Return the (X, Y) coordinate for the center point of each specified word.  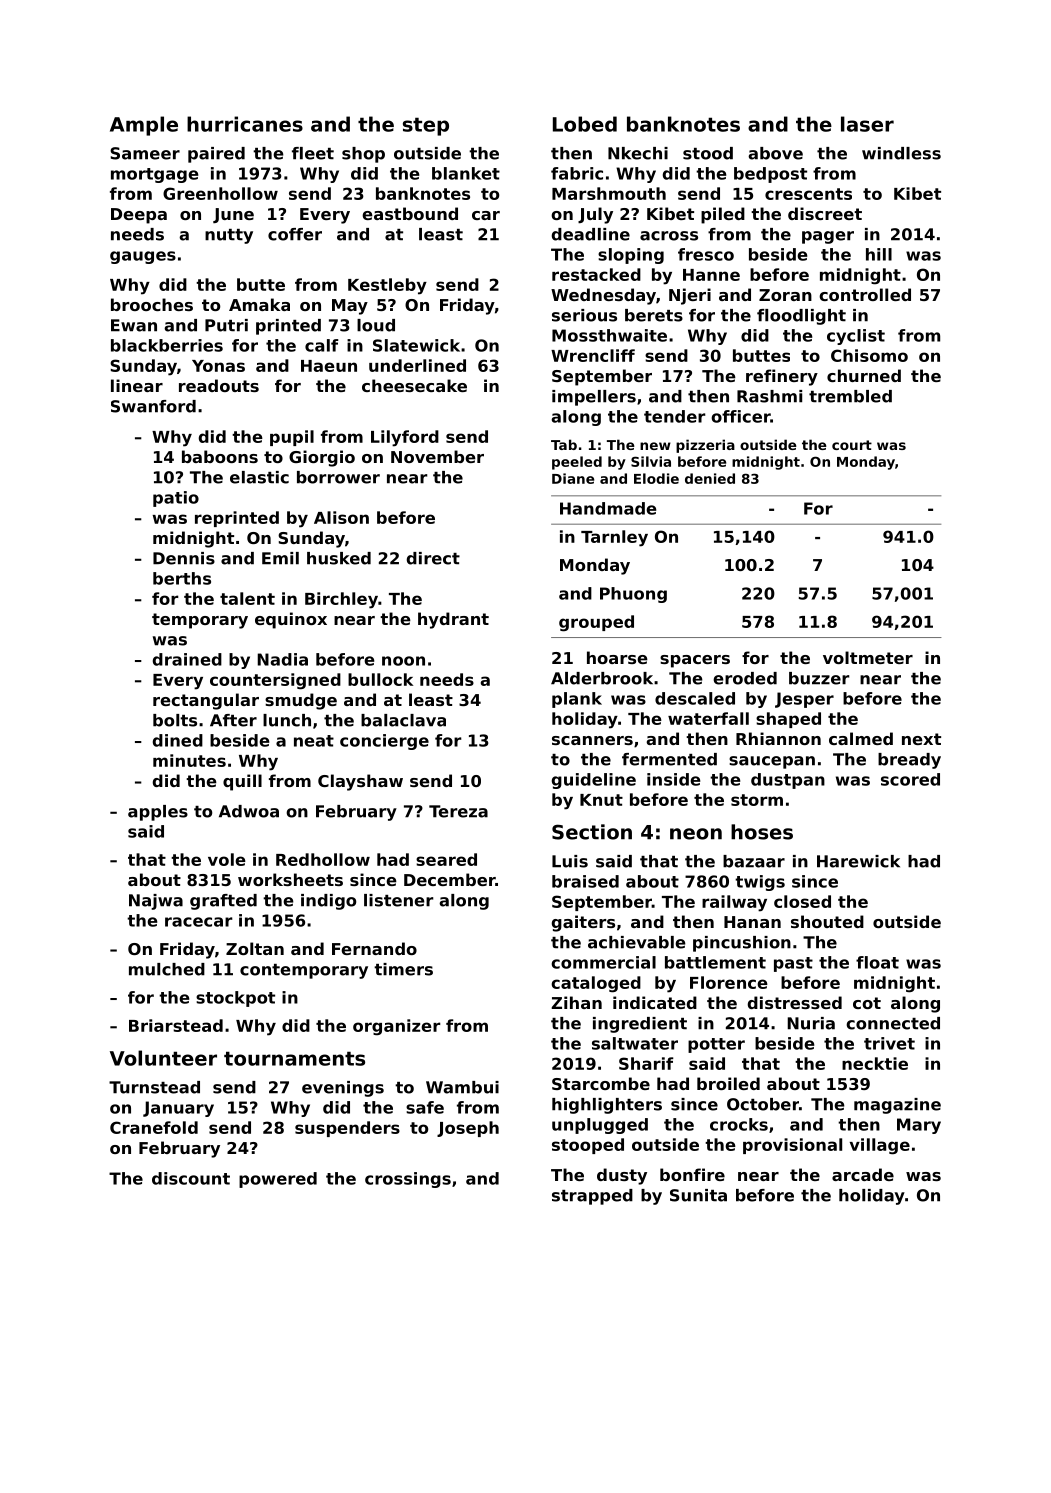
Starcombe (601, 1083)
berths (182, 578)
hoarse (617, 657)
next (921, 739)
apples (158, 813)
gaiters (583, 923)
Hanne (711, 275)
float (877, 962)
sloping (631, 256)
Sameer (145, 153)
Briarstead (176, 1025)
